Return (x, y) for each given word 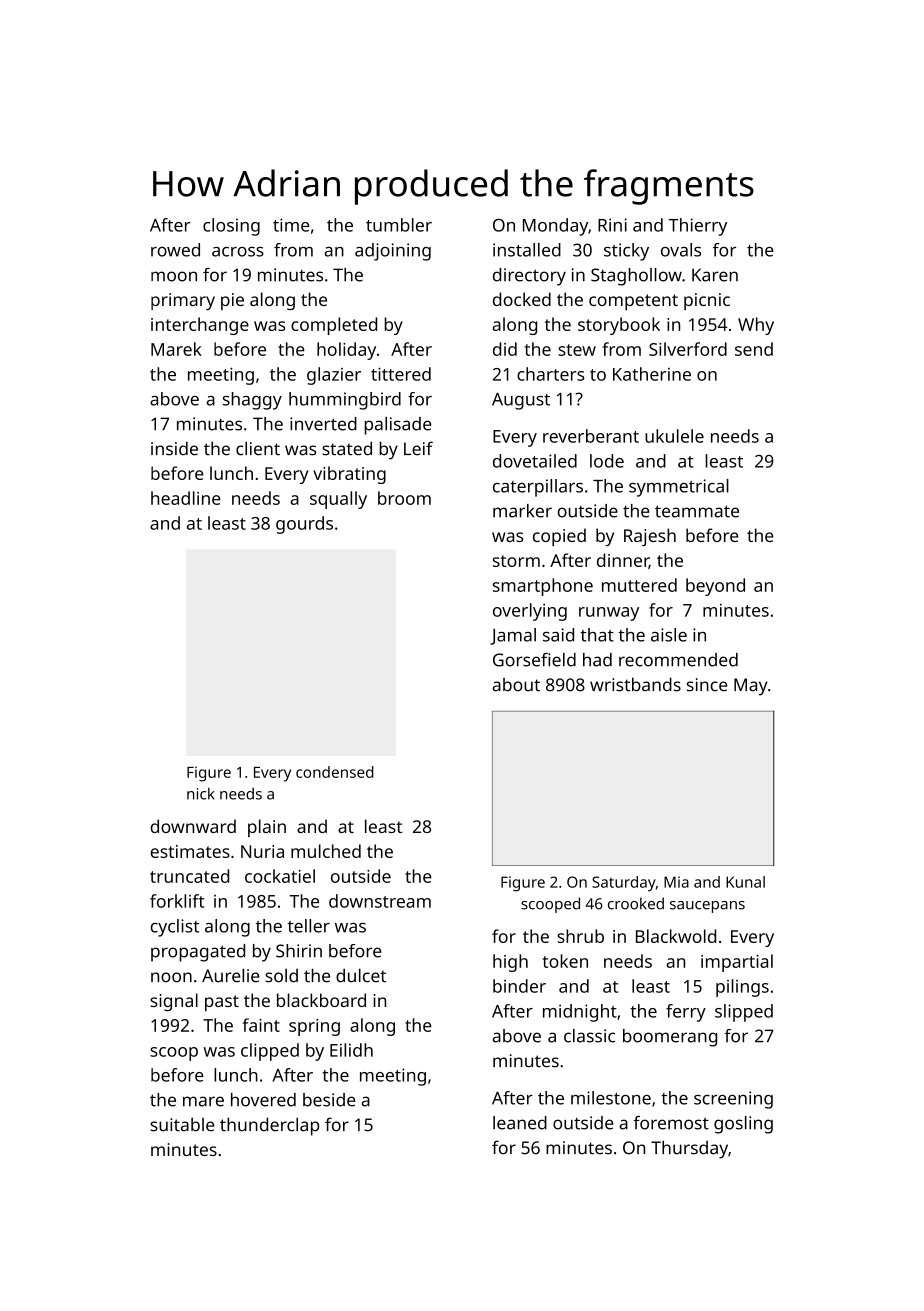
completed (334, 326)
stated (347, 448)
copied (559, 537)
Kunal (745, 882)
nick (201, 794)
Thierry (698, 227)
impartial (737, 963)
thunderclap (269, 1126)
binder (519, 986)
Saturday (624, 884)
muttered (639, 585)
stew (577, 350)
